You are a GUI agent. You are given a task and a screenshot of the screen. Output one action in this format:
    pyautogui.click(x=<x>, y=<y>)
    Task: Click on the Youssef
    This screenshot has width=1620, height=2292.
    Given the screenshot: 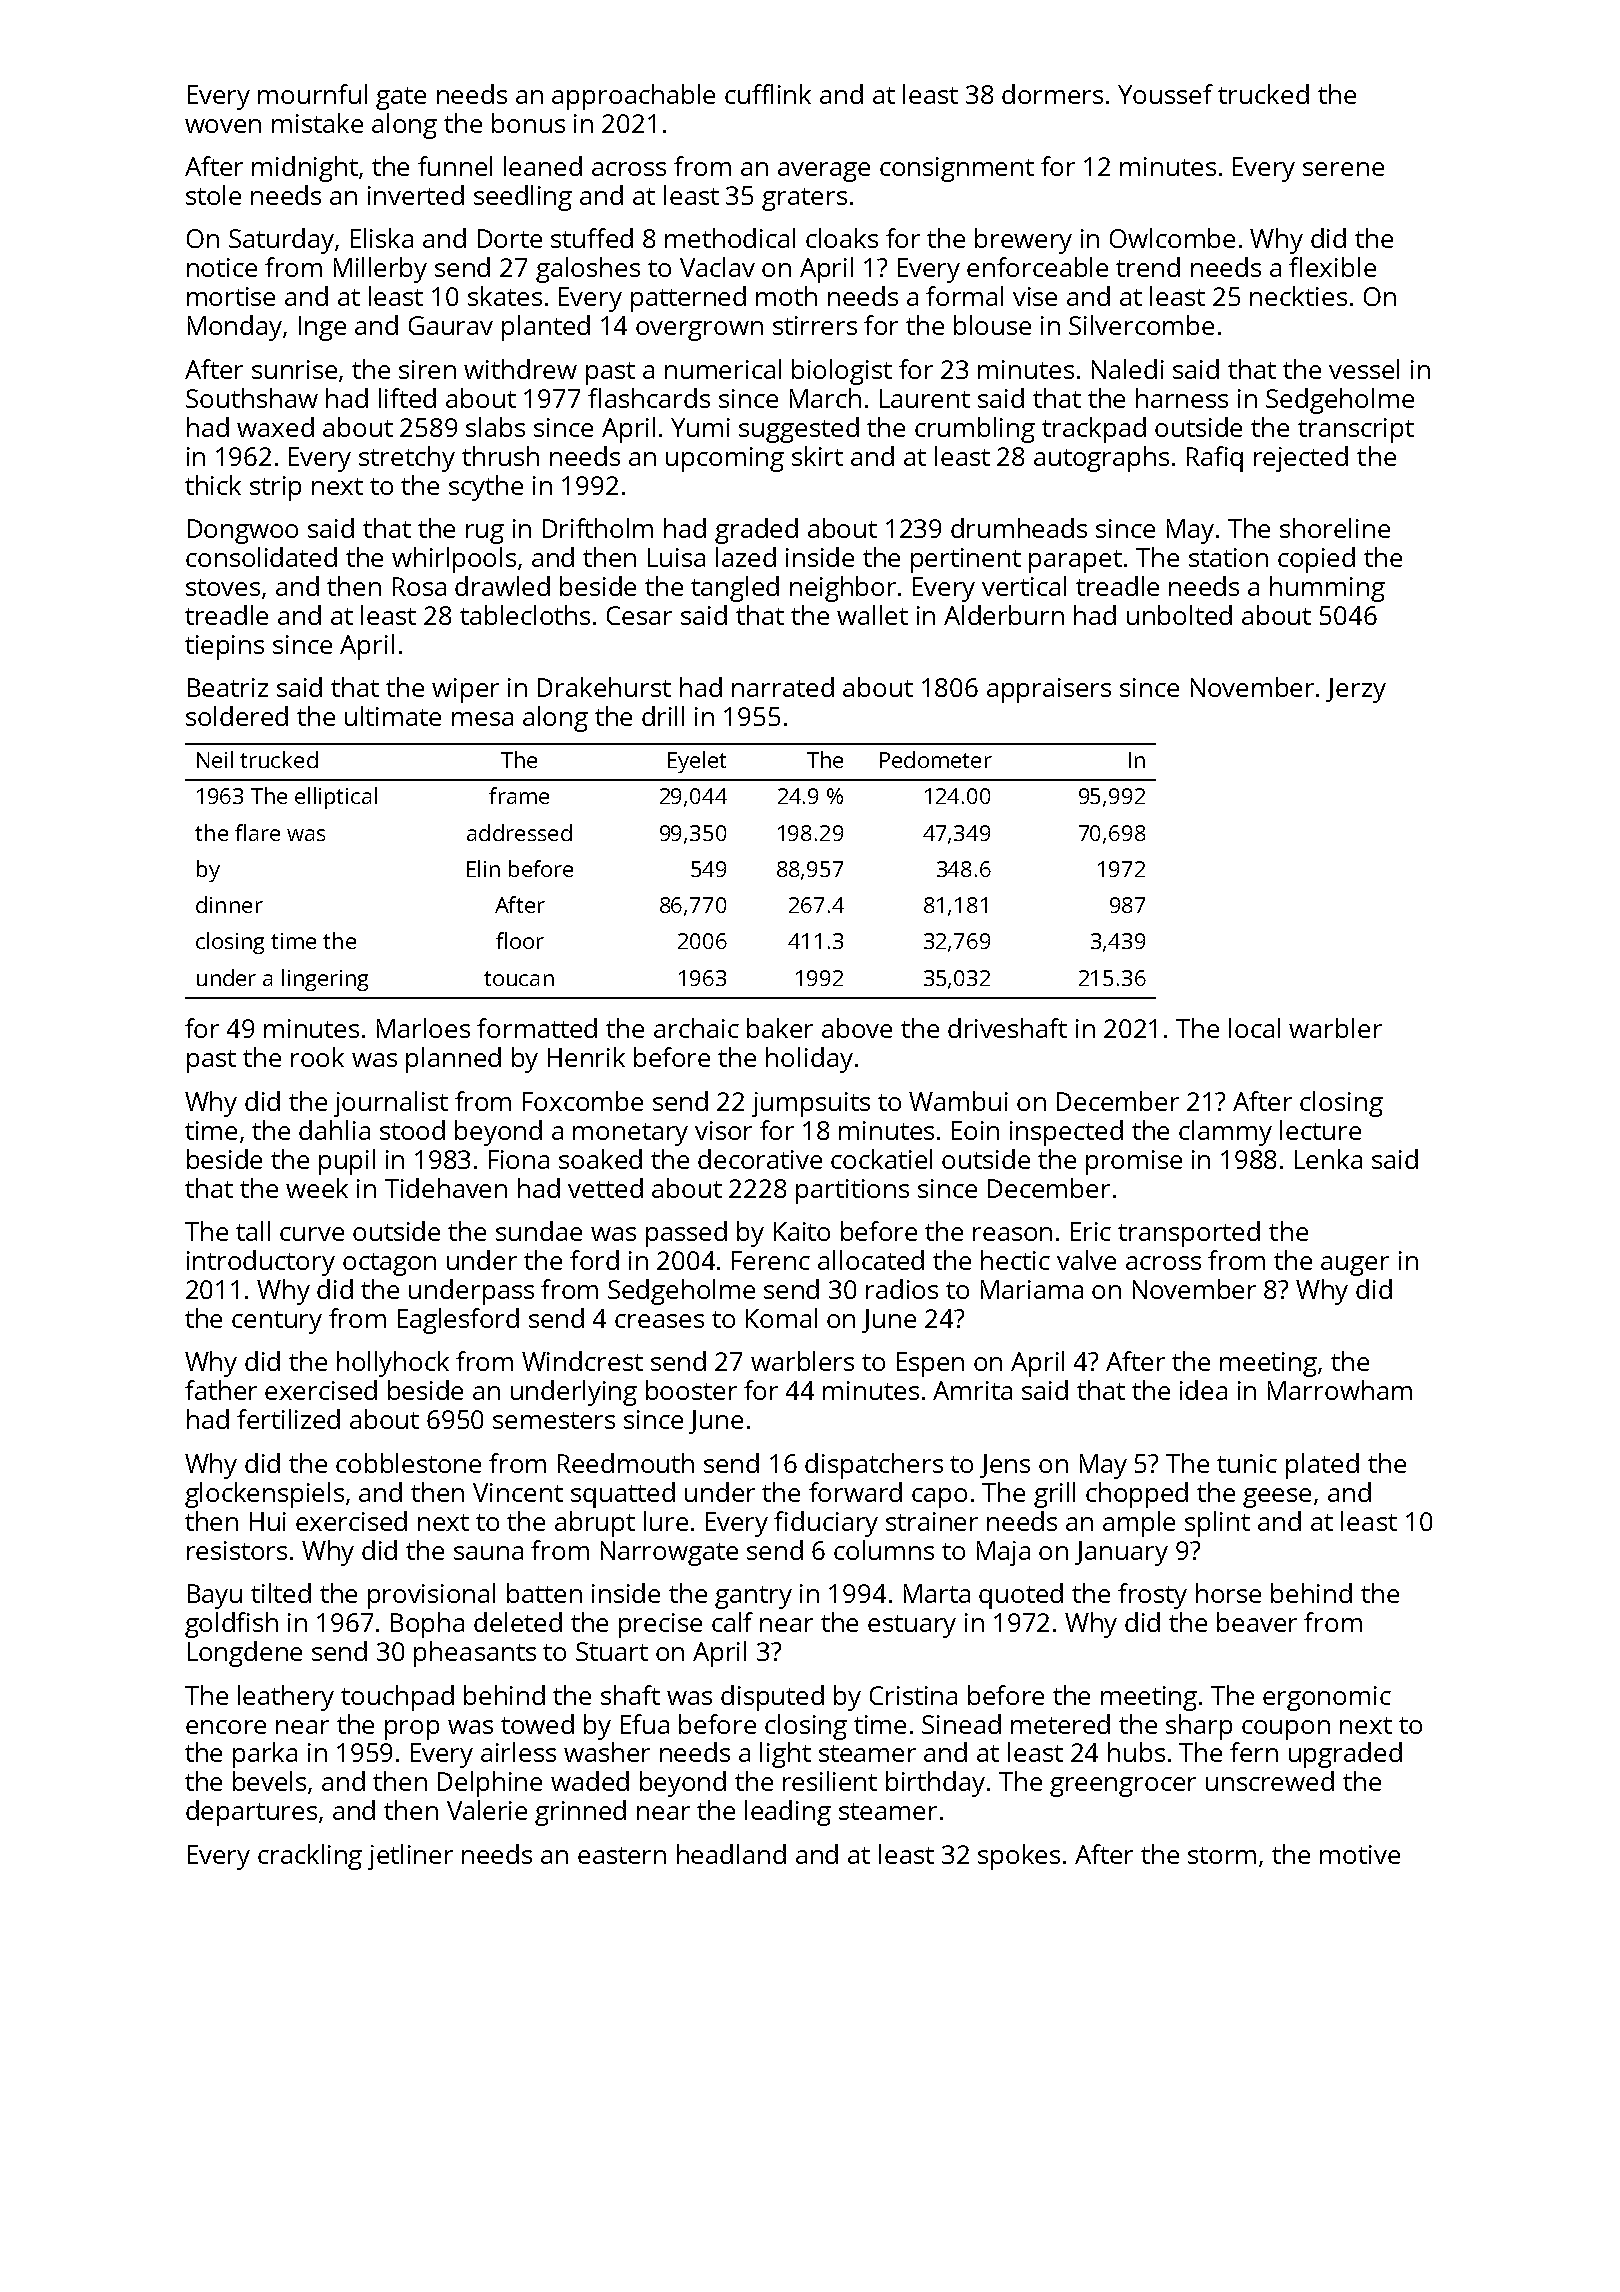 What is the action you would take?
    pyautogui.click(x=1165, y=94)
